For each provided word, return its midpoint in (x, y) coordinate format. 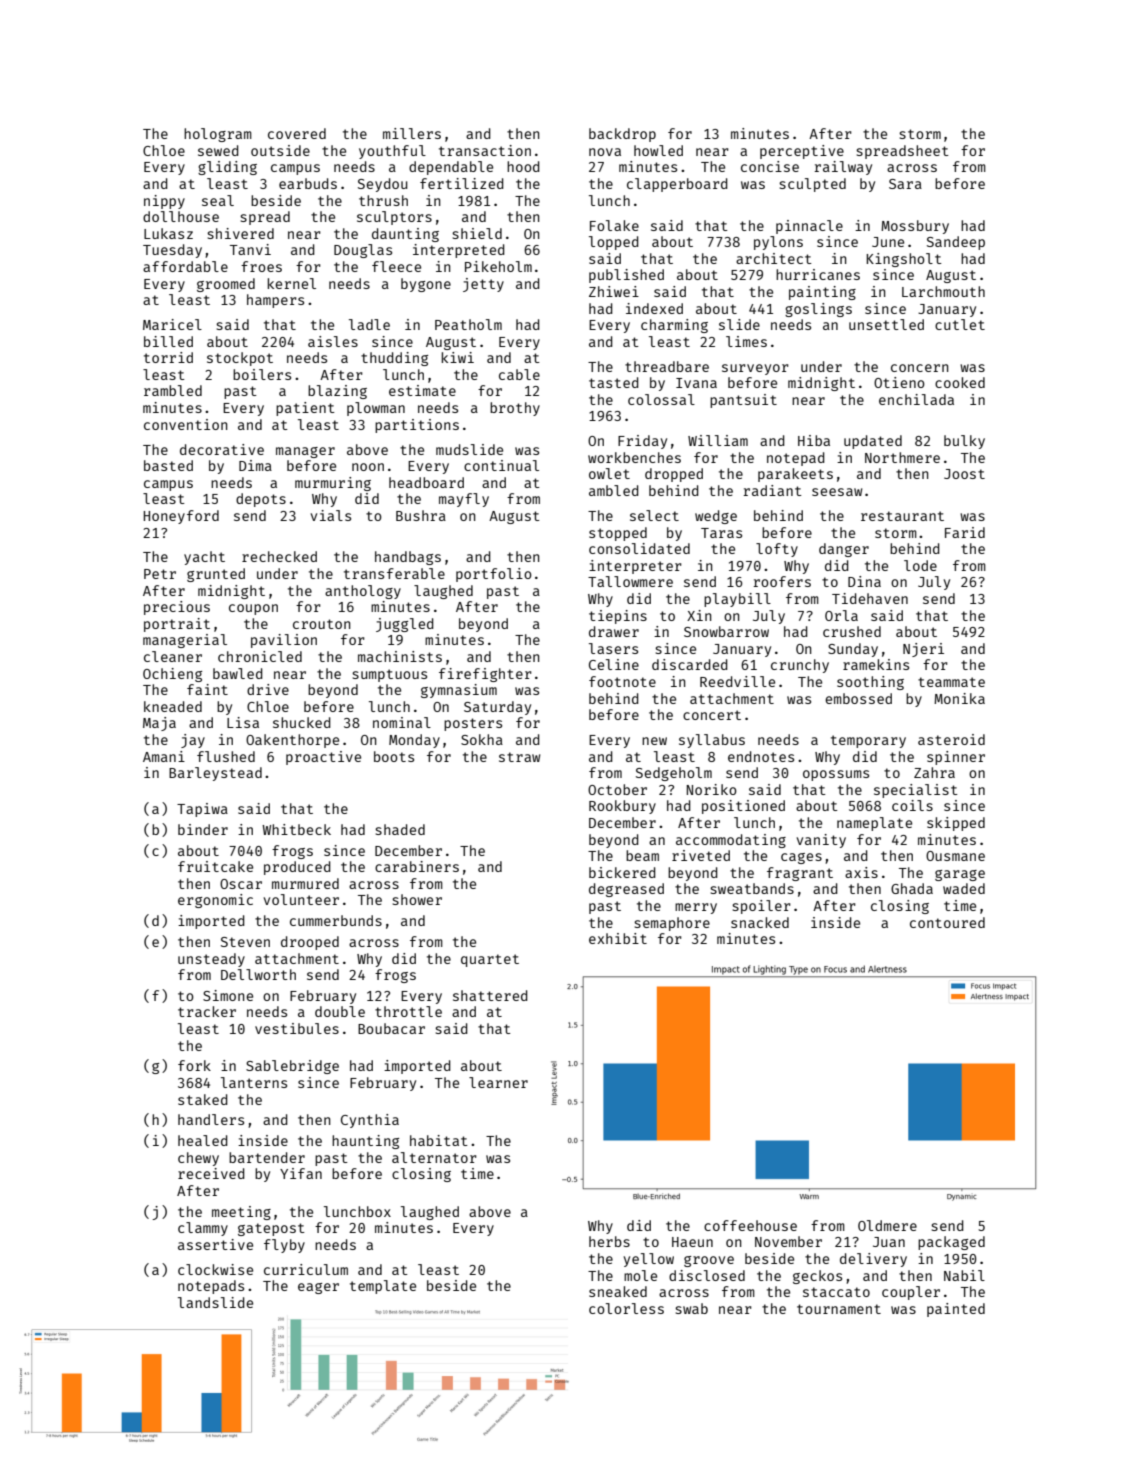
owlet (609, 473)
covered (297, 133)
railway (843, 168)
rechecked (279, 556)
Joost (964, 474)
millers (412, 133)
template (383, 1287)
